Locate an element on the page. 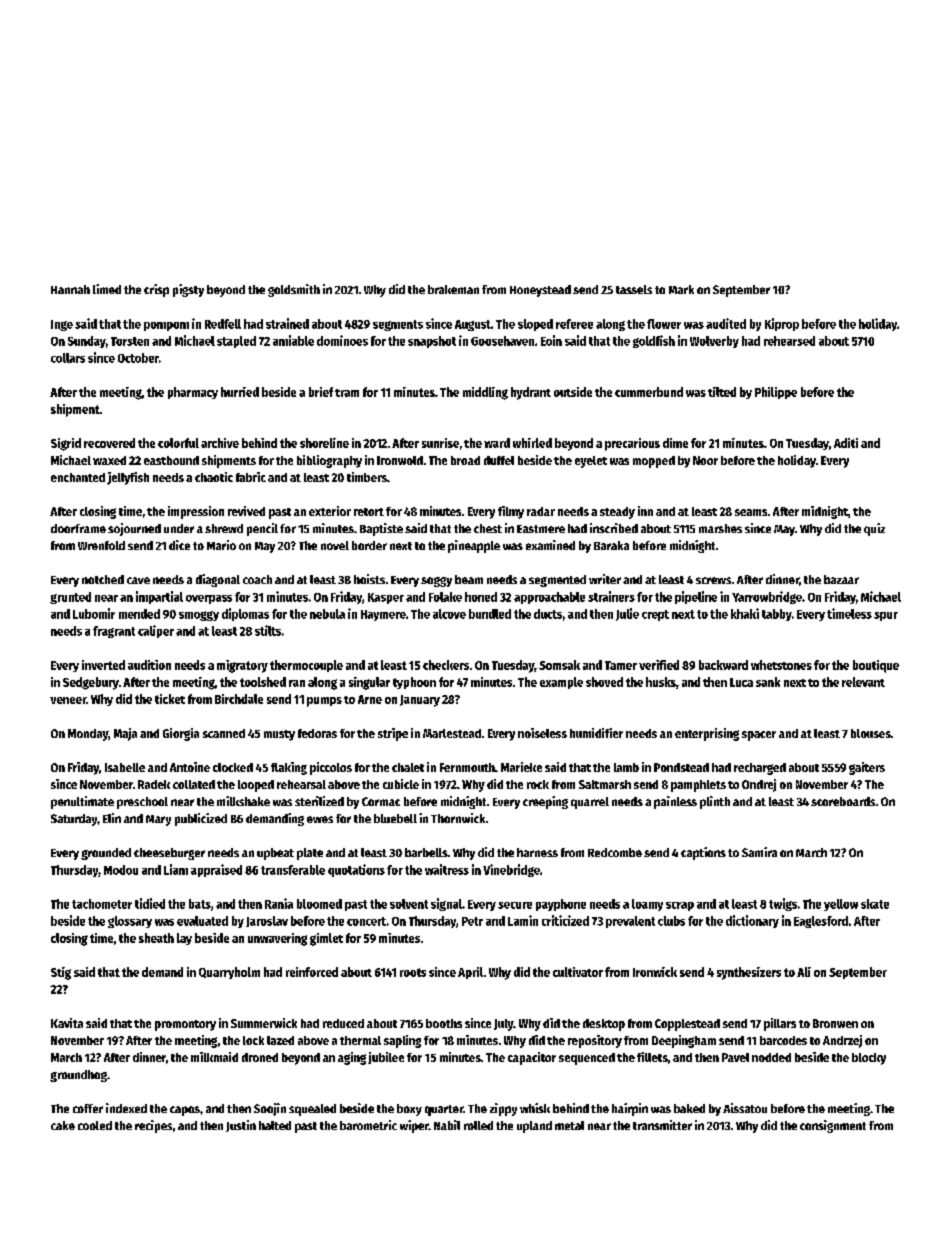 Image resolution: width=952 pixels, height=1233 pixels. tram is located at coordinates (347, 393).
